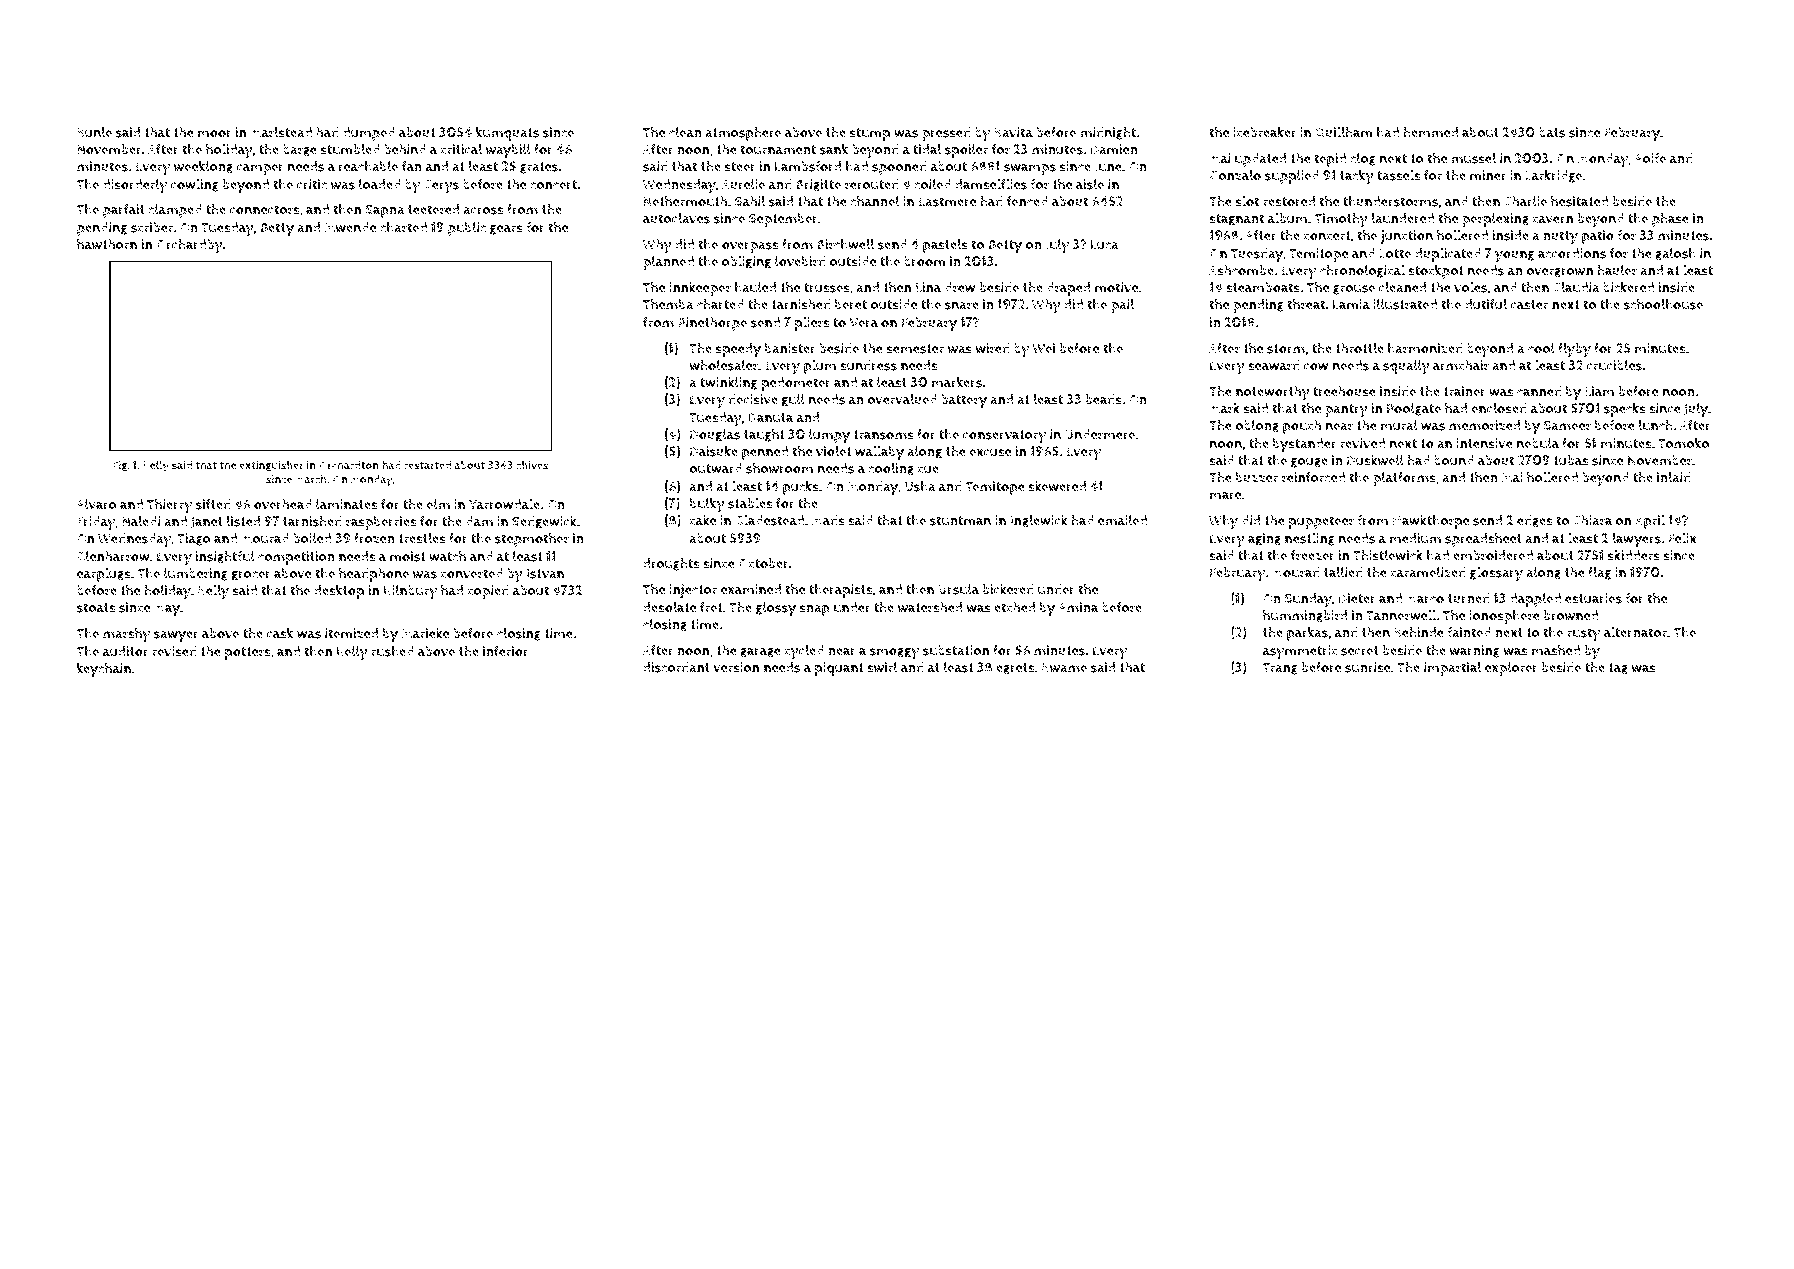 The image size is (1794, 1269). Describe the element at coordinates (1552, 132) in the document. I see `bats` at that location.
